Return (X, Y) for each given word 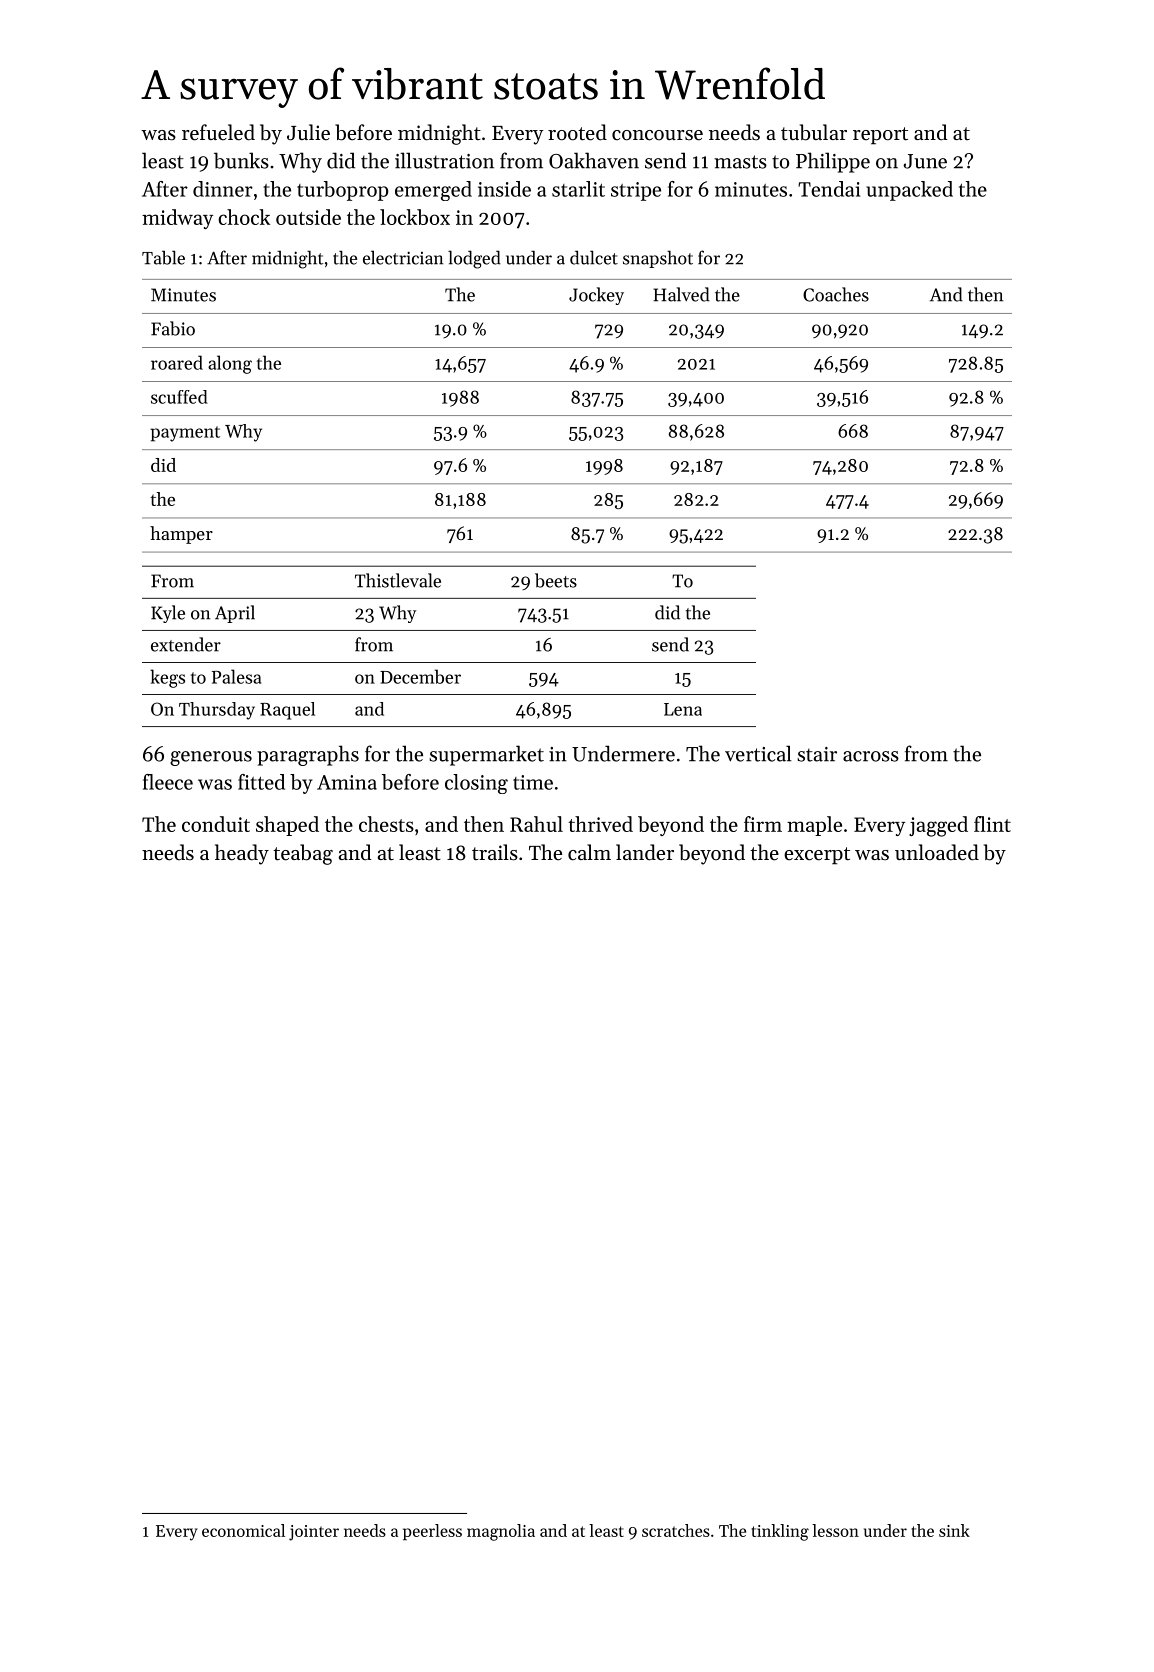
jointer (314, 1533)
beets (556, 580)
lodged (474, 259)
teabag (303, 854)
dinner (223, 189)
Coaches (836, 294)
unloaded (937, 852)
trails (495, 852)
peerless (432, 1532)
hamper (181, 535)
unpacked (909, 191)
